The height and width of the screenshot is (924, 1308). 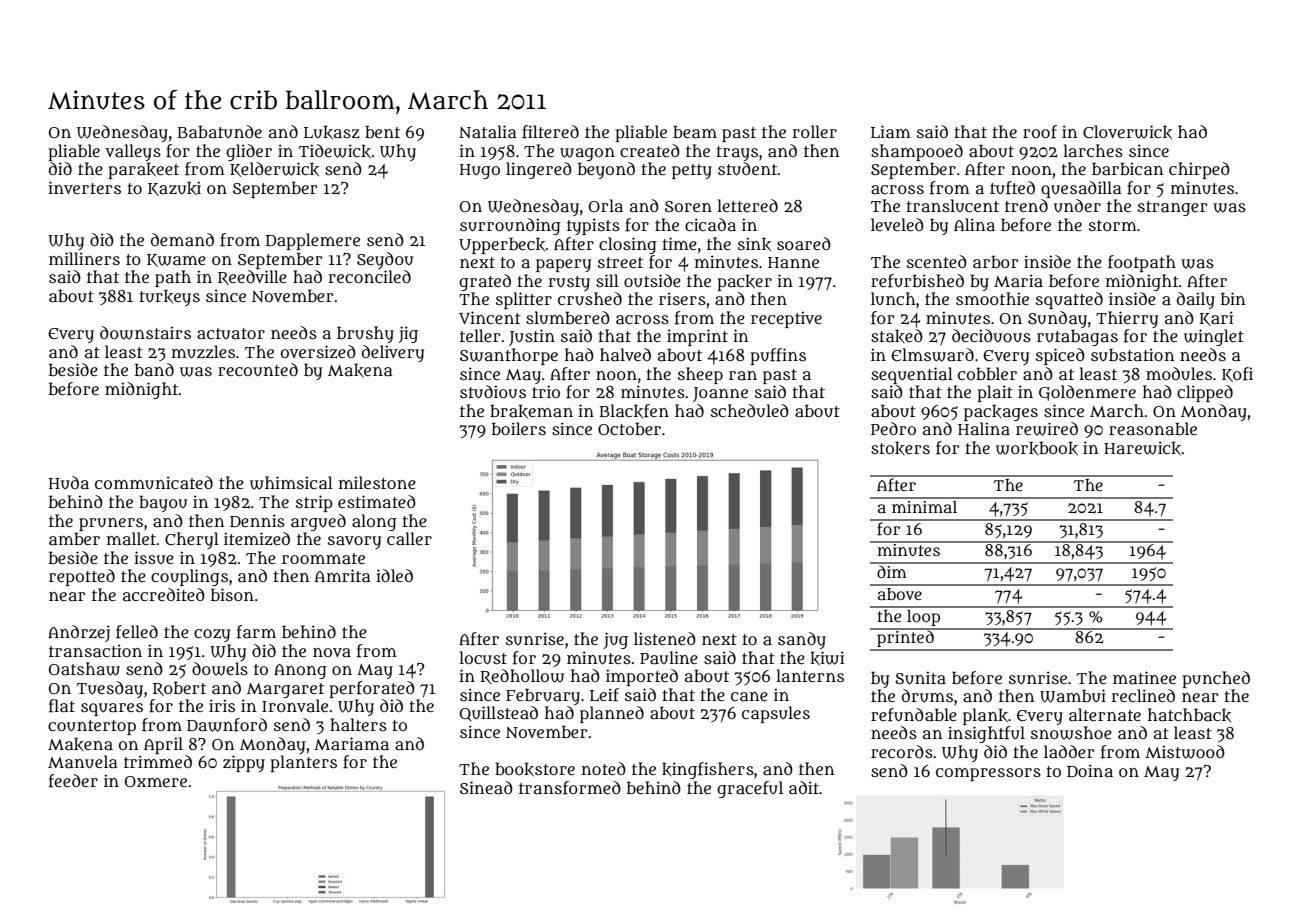 What do you see at coordinates (897, 336) in the screenshot?
I see `staked` at bounding box center [897, 336].
